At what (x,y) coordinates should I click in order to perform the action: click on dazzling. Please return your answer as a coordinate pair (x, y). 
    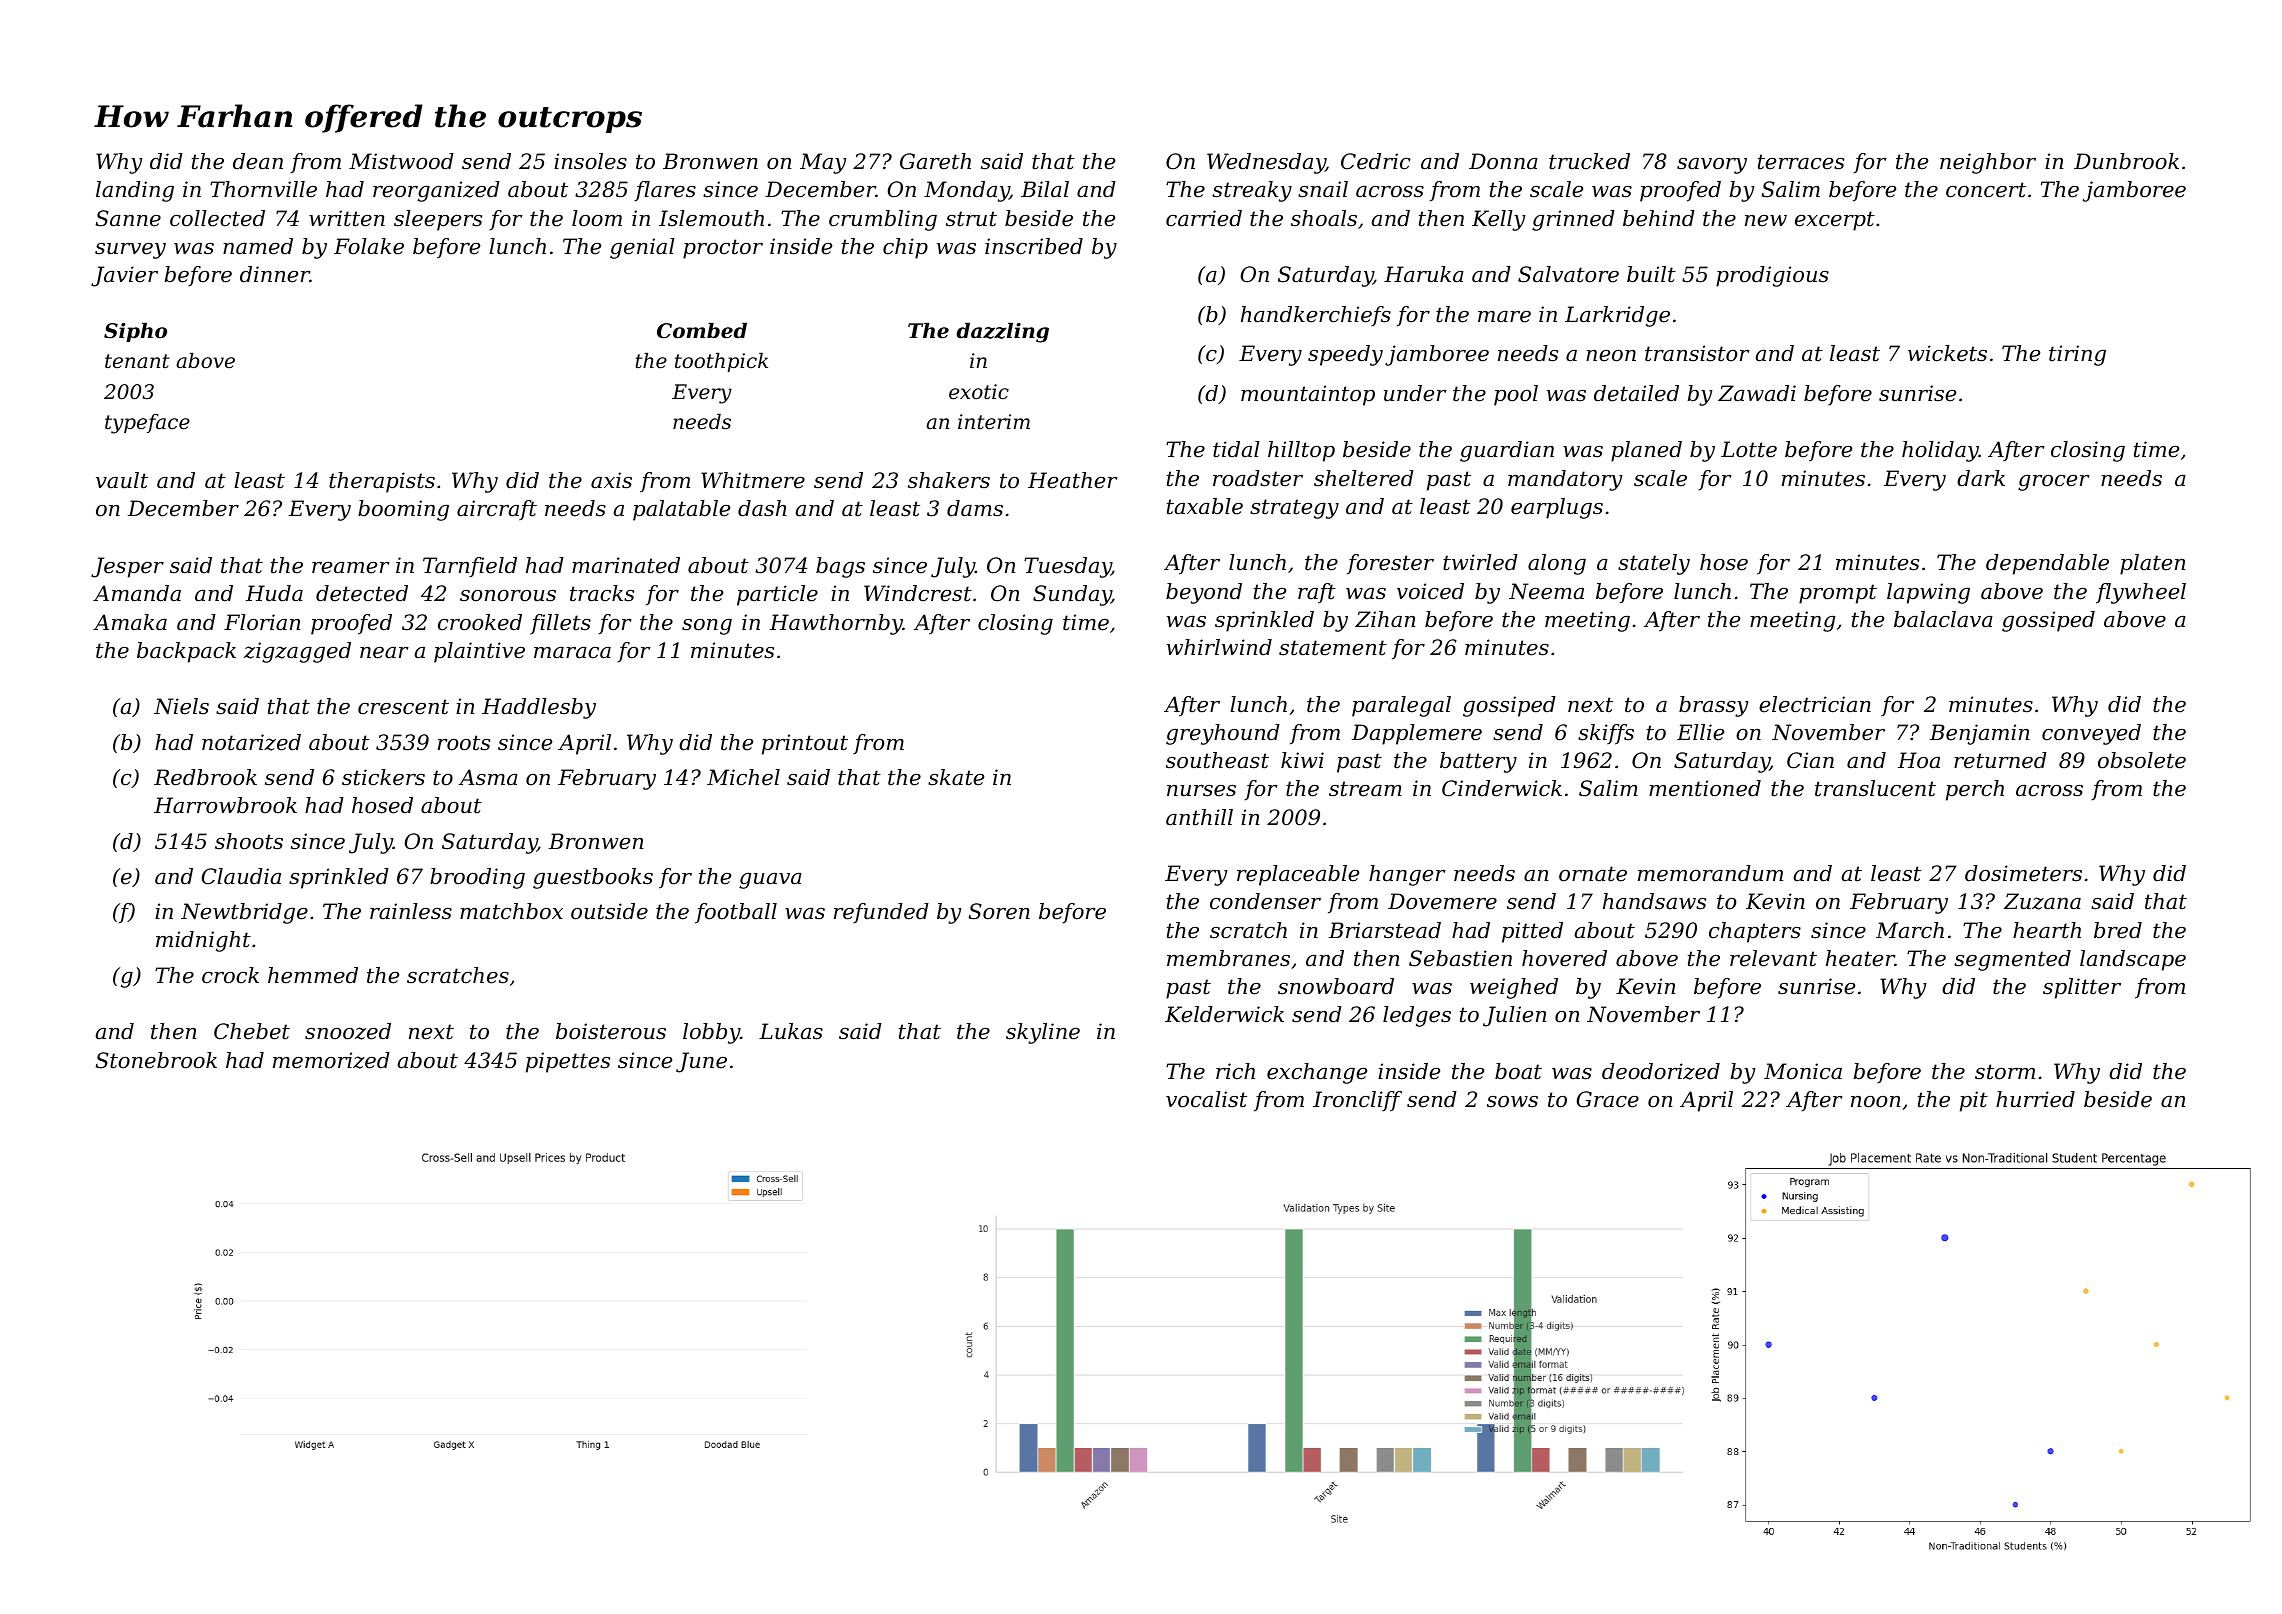
    Looking at the image, I should click on (1002, 333).
